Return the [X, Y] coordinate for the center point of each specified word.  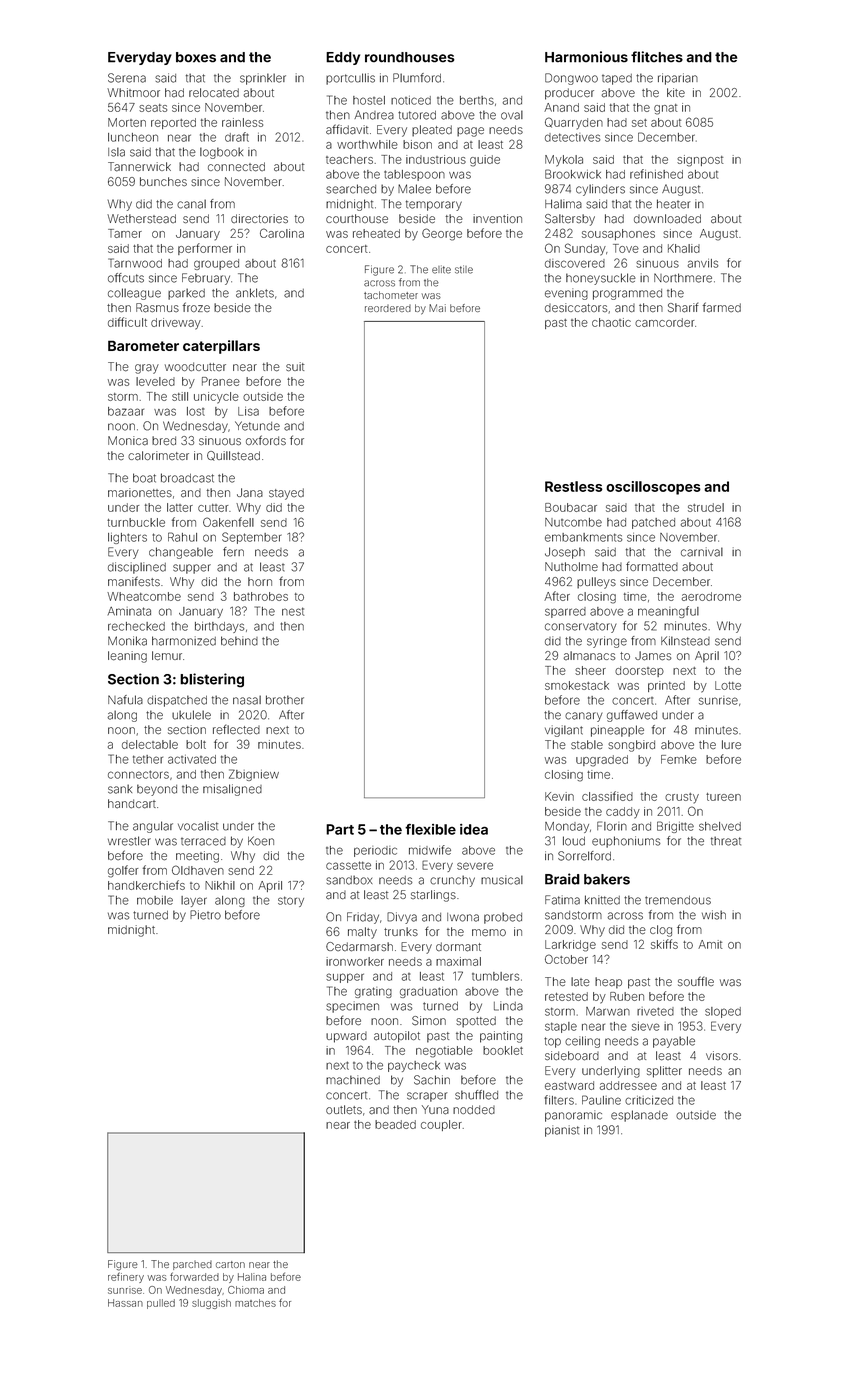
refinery [126, 1277]
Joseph [565, 553]
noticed [411, 100]
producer [569, 94]
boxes [196, 57]
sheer [590, 670]
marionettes [140, 493]
